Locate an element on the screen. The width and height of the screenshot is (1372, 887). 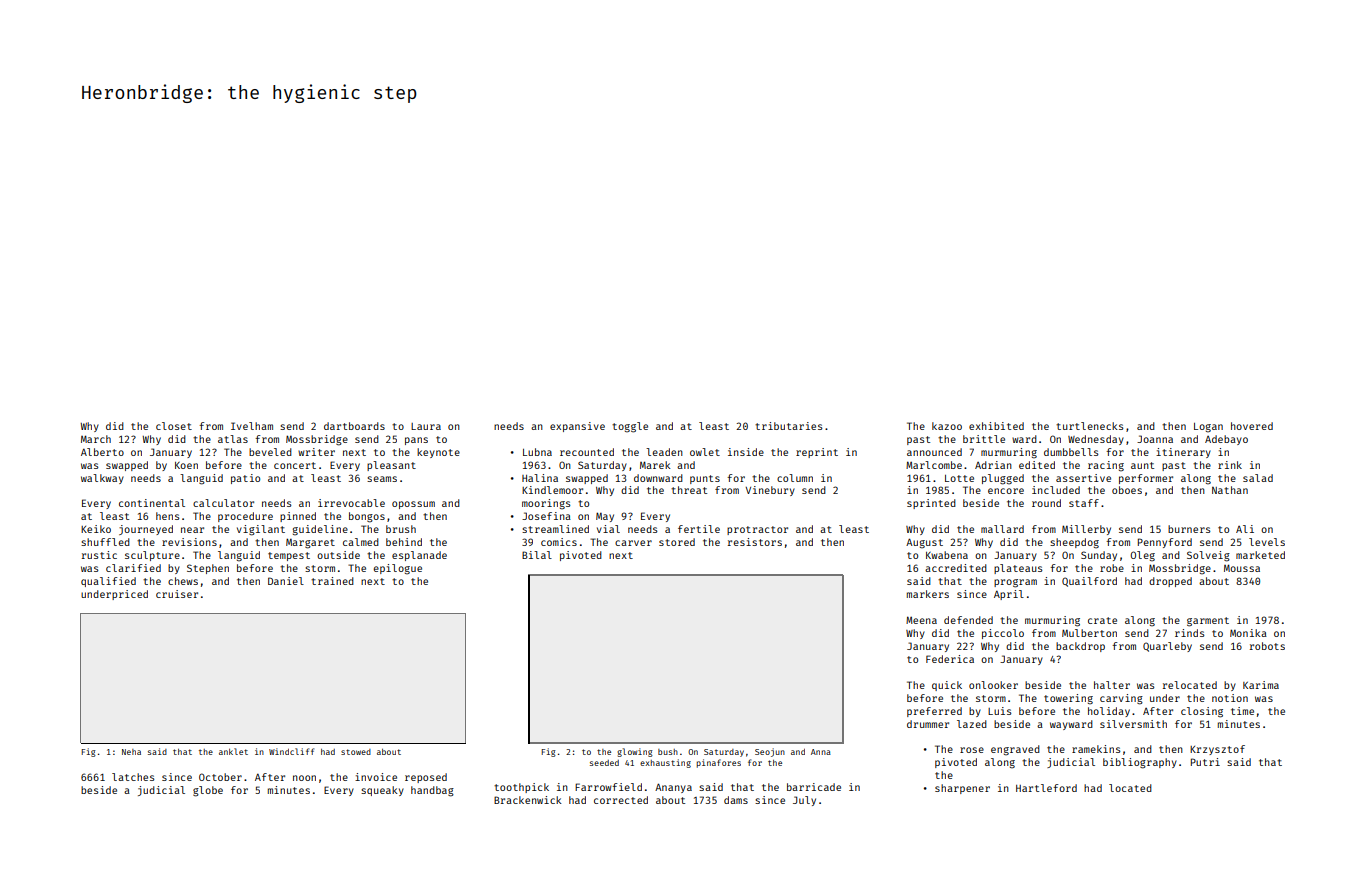
announced is located at coordinates (934, 452).
